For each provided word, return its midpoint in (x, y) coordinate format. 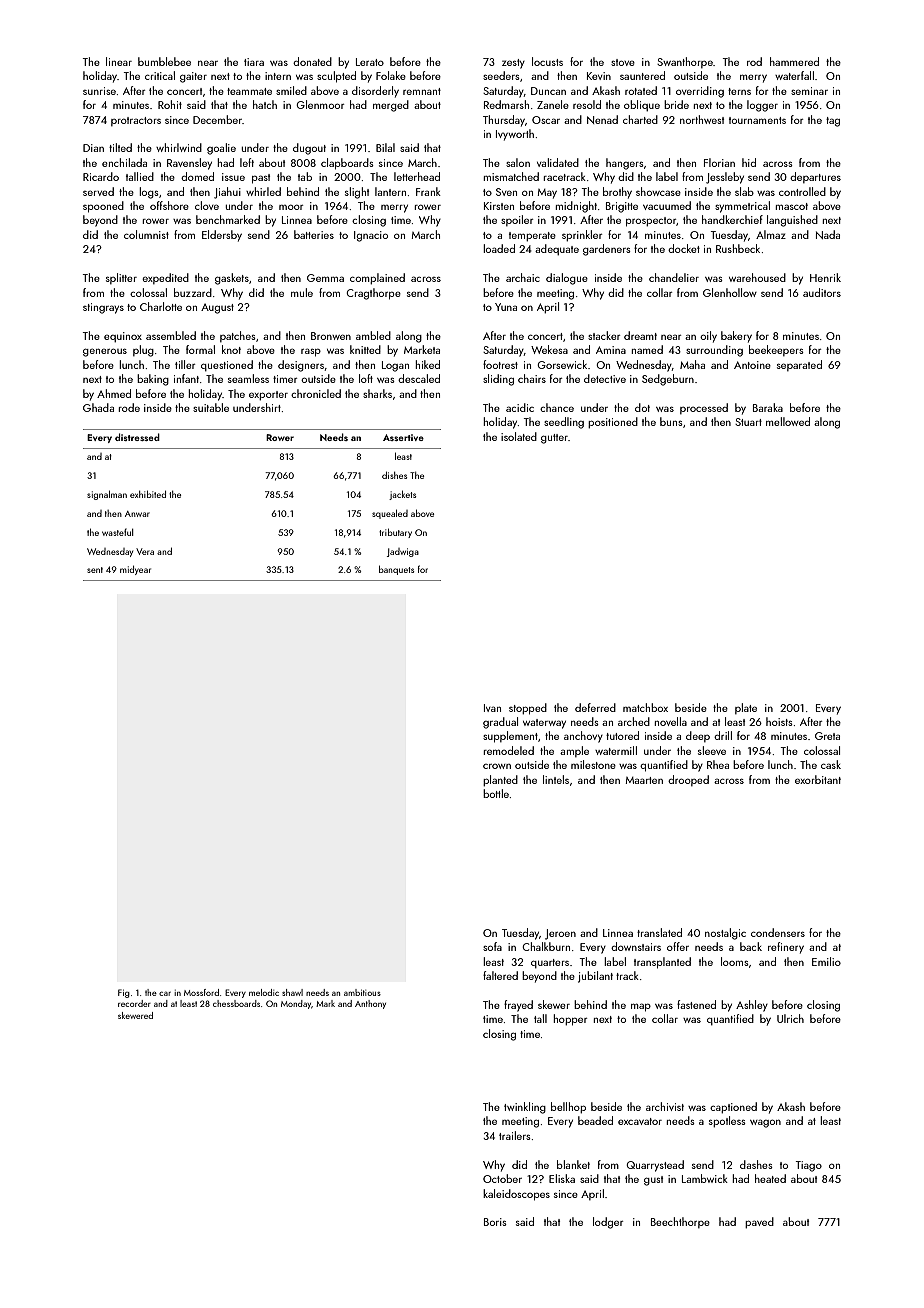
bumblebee (164, 61)
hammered (794, 61)
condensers (778, 932)
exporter (268, 396)
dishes (394, 475)
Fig (124, 993)
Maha (692, 364)
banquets (396, 570)
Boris (495, 1222)
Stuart (748, 422)
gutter (554, 439)
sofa (492, 946)
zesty (513, 64)
